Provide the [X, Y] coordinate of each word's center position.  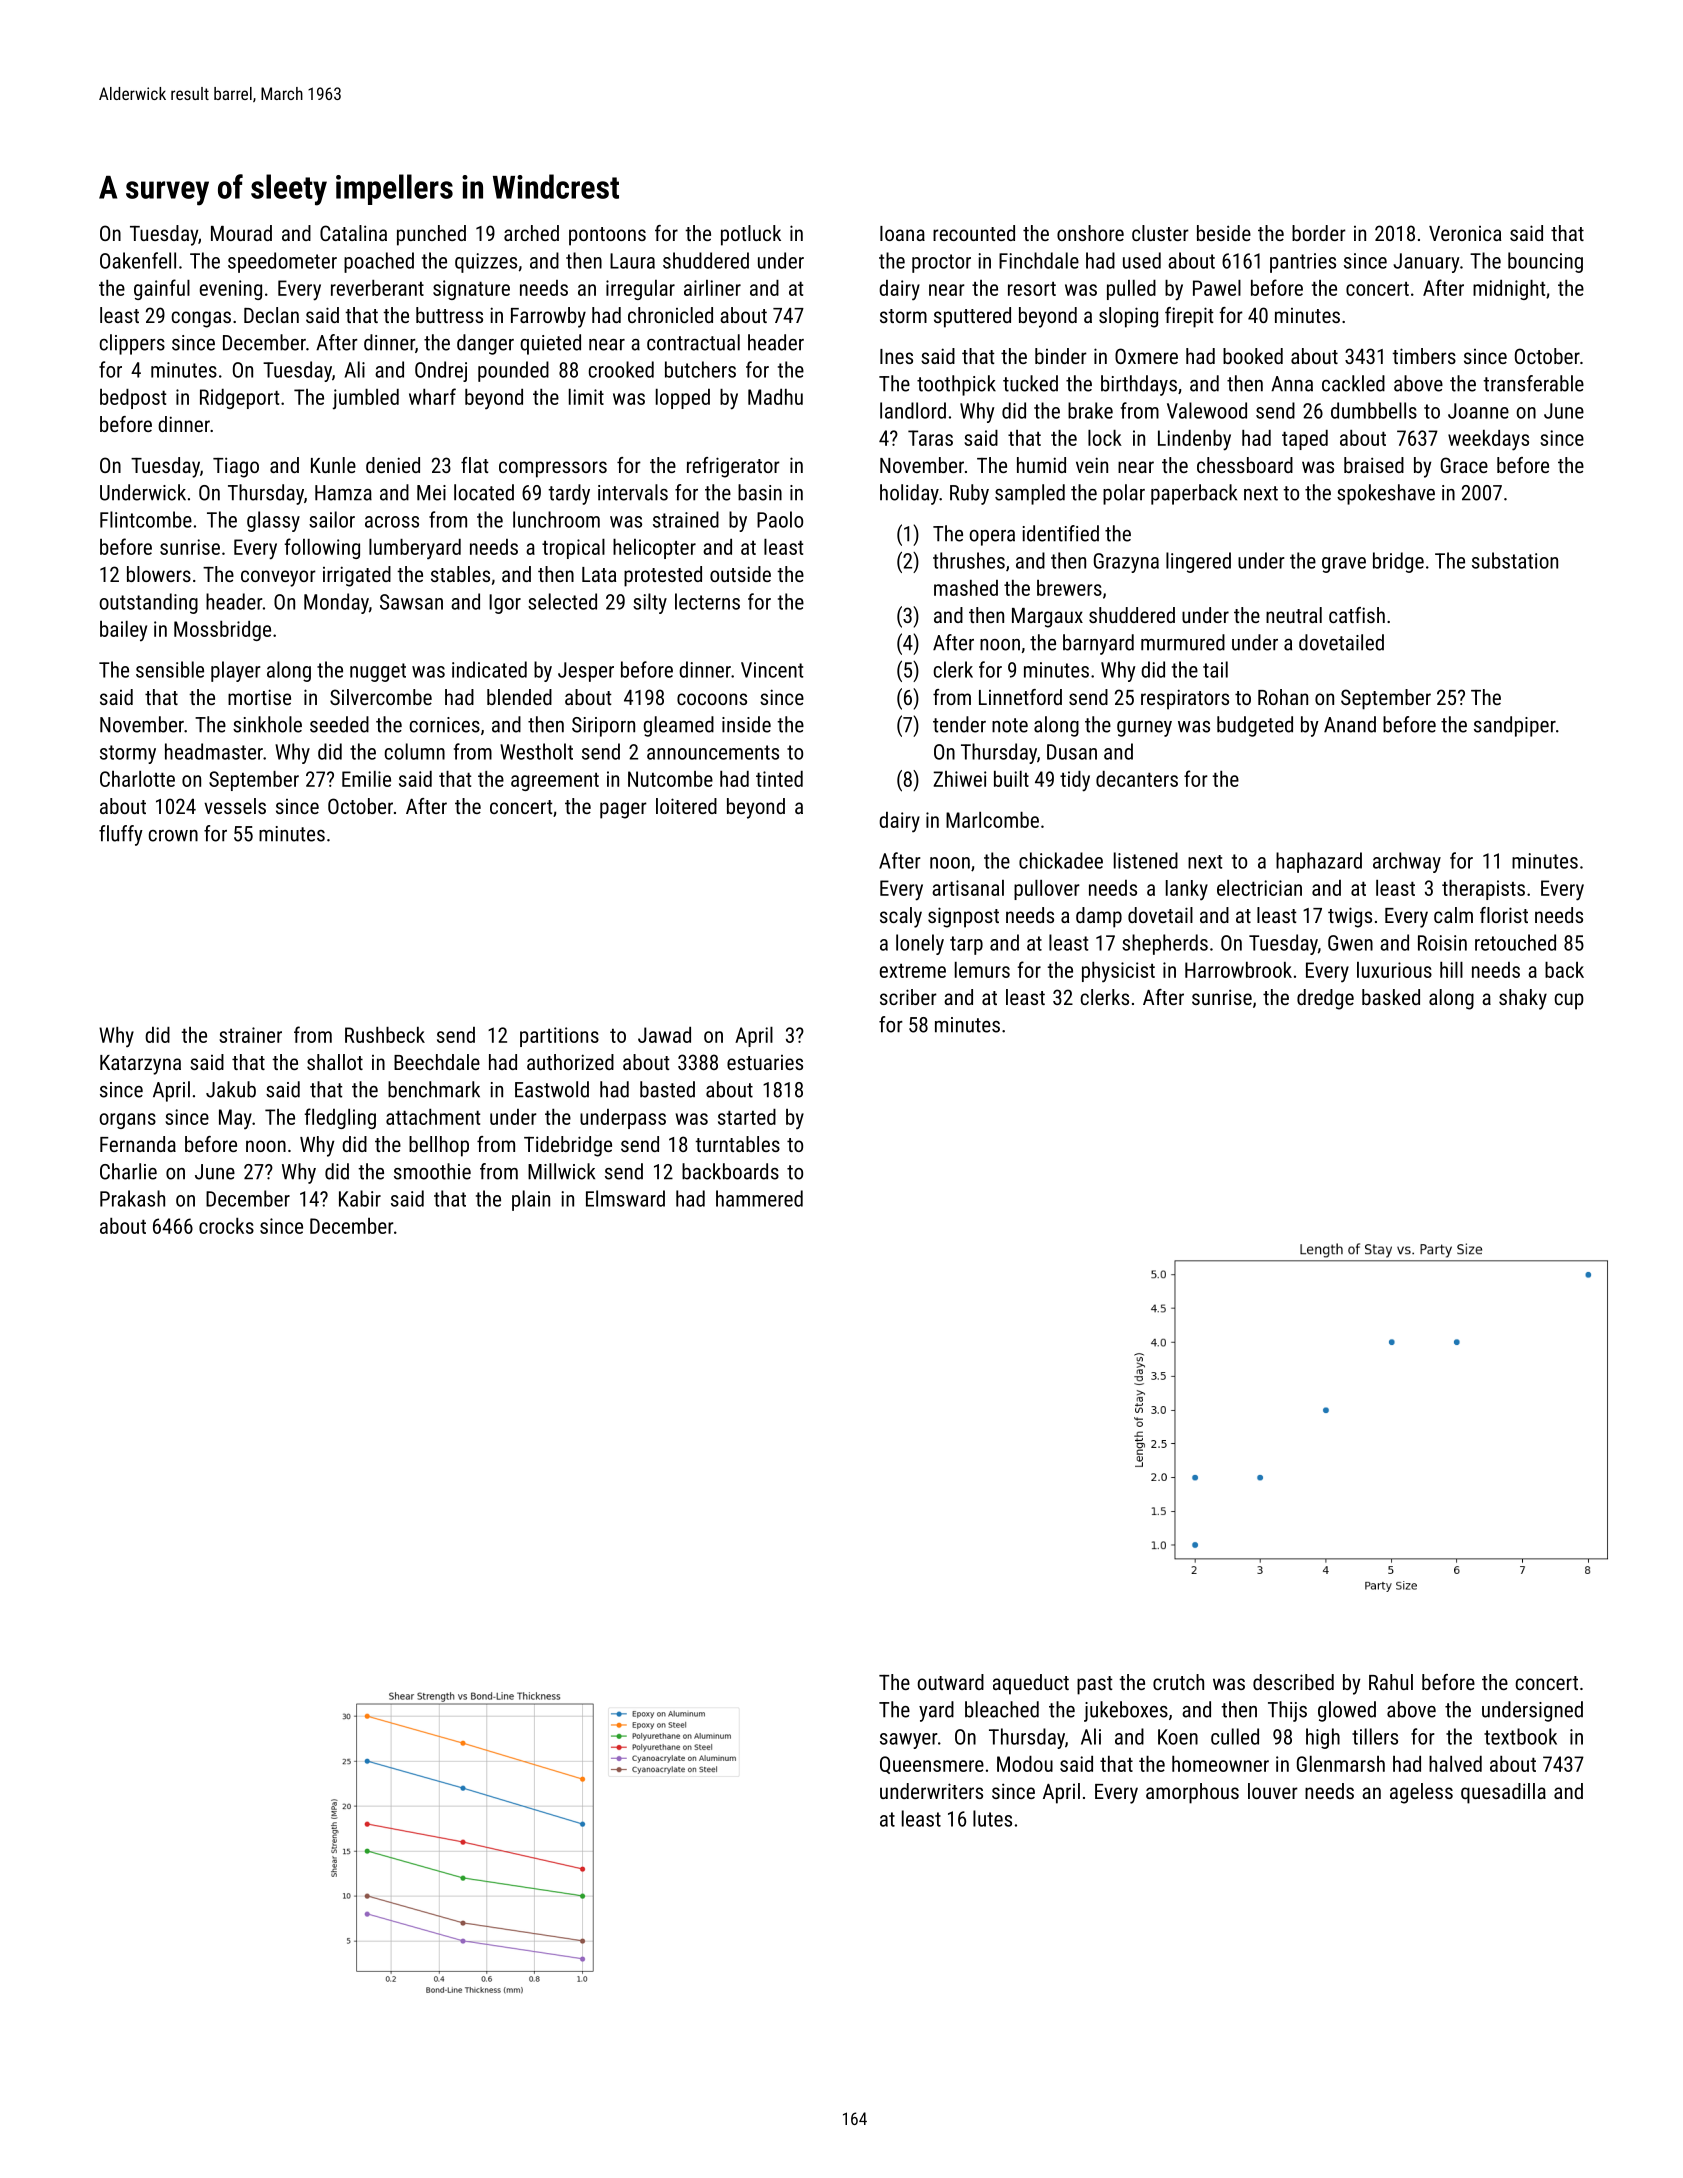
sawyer [909, 1741]
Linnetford [1020, 697]
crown [173, 836]
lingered [1198, 562]
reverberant [377, 288]
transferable [1533, 383]
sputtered [972, 317]
